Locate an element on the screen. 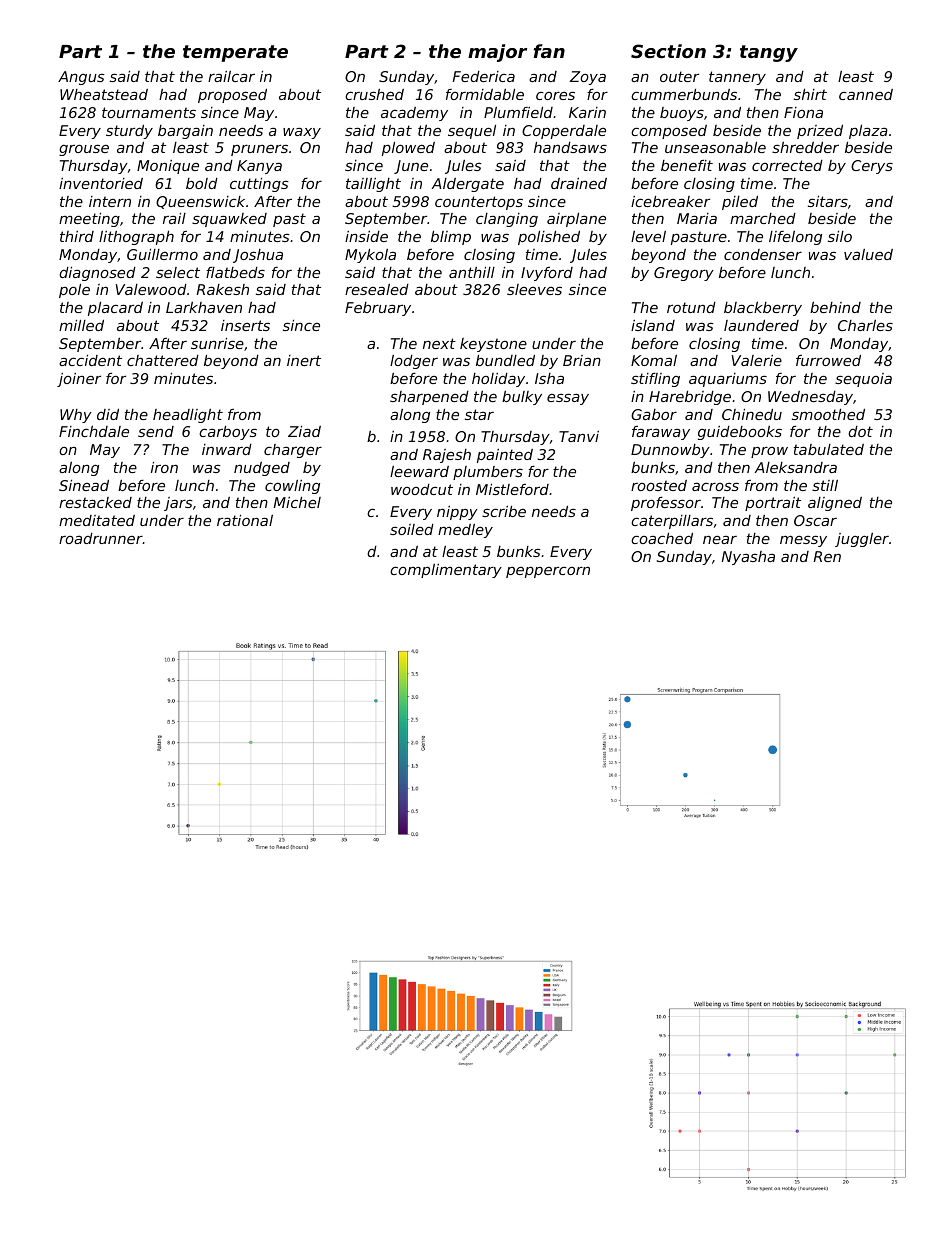  Karin is located at coordinates (587, 112).
